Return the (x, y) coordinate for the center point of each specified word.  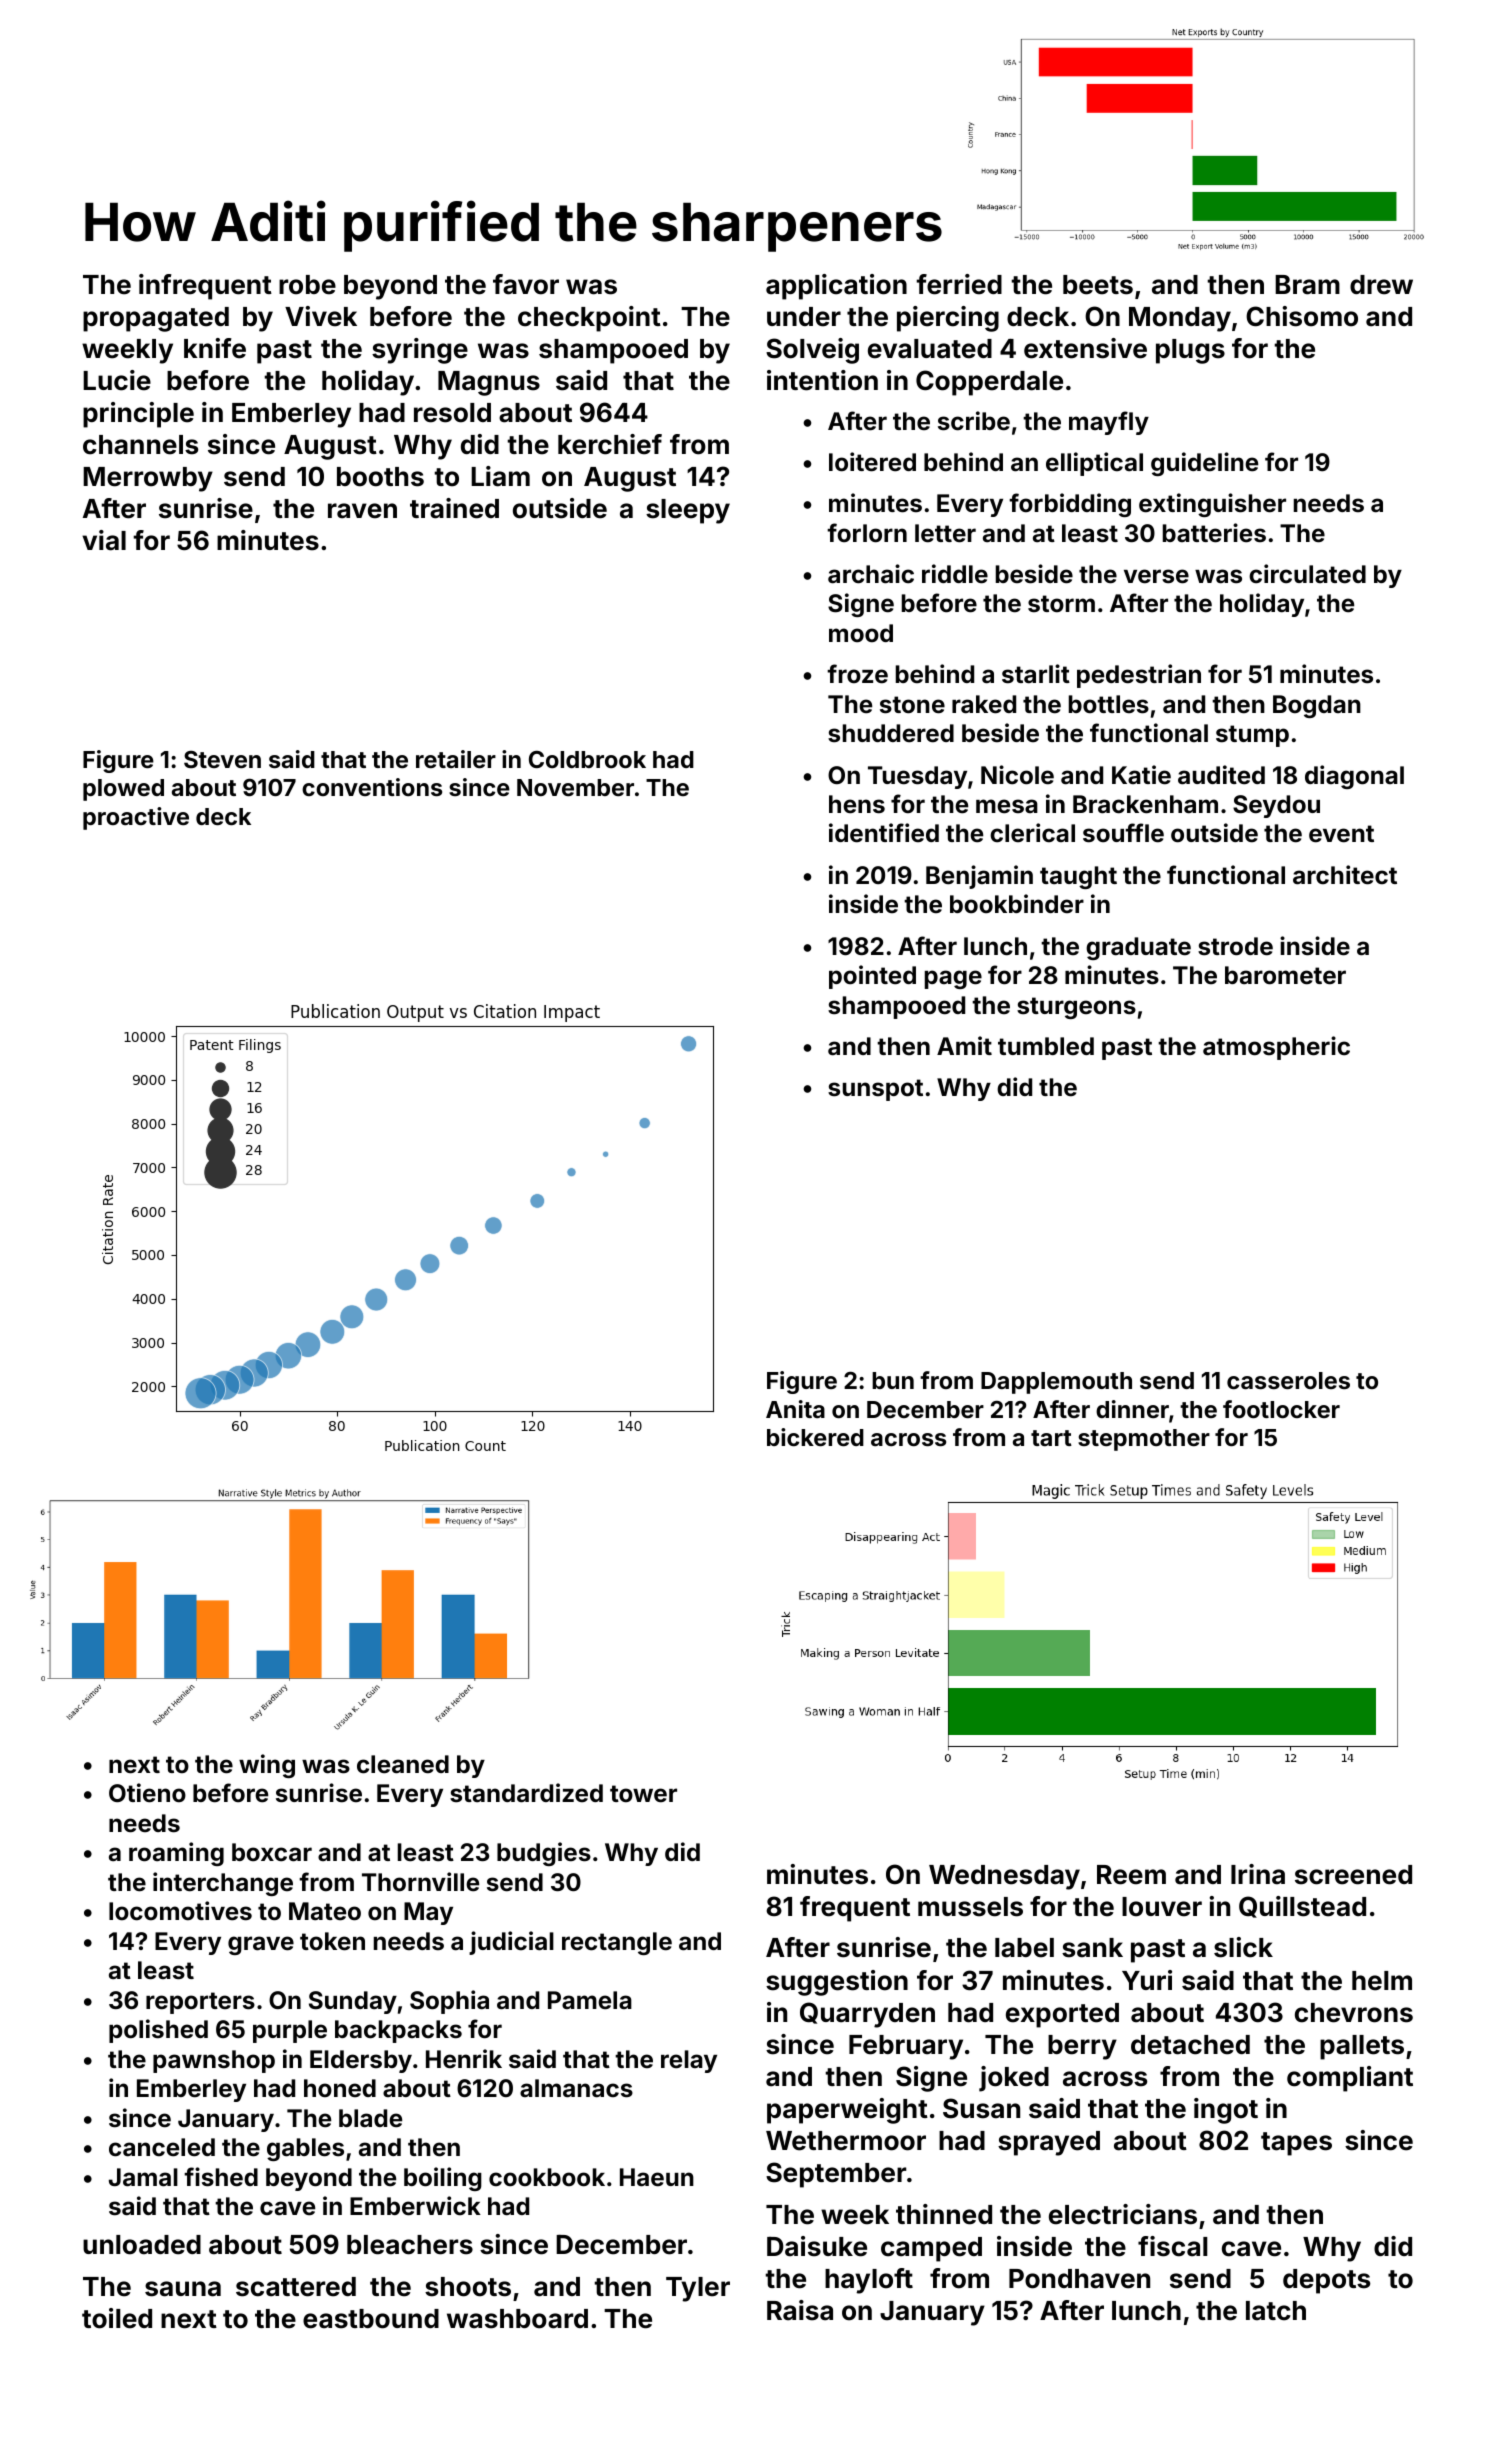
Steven (222, 759)
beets (1098, 285)
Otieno (147, 1793)
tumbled (1046, 1046)
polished (158, 2031)
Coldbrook (587, 759)
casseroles (1288, 1380)
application (836, 287)
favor (526, 284)
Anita (795, 1409)
